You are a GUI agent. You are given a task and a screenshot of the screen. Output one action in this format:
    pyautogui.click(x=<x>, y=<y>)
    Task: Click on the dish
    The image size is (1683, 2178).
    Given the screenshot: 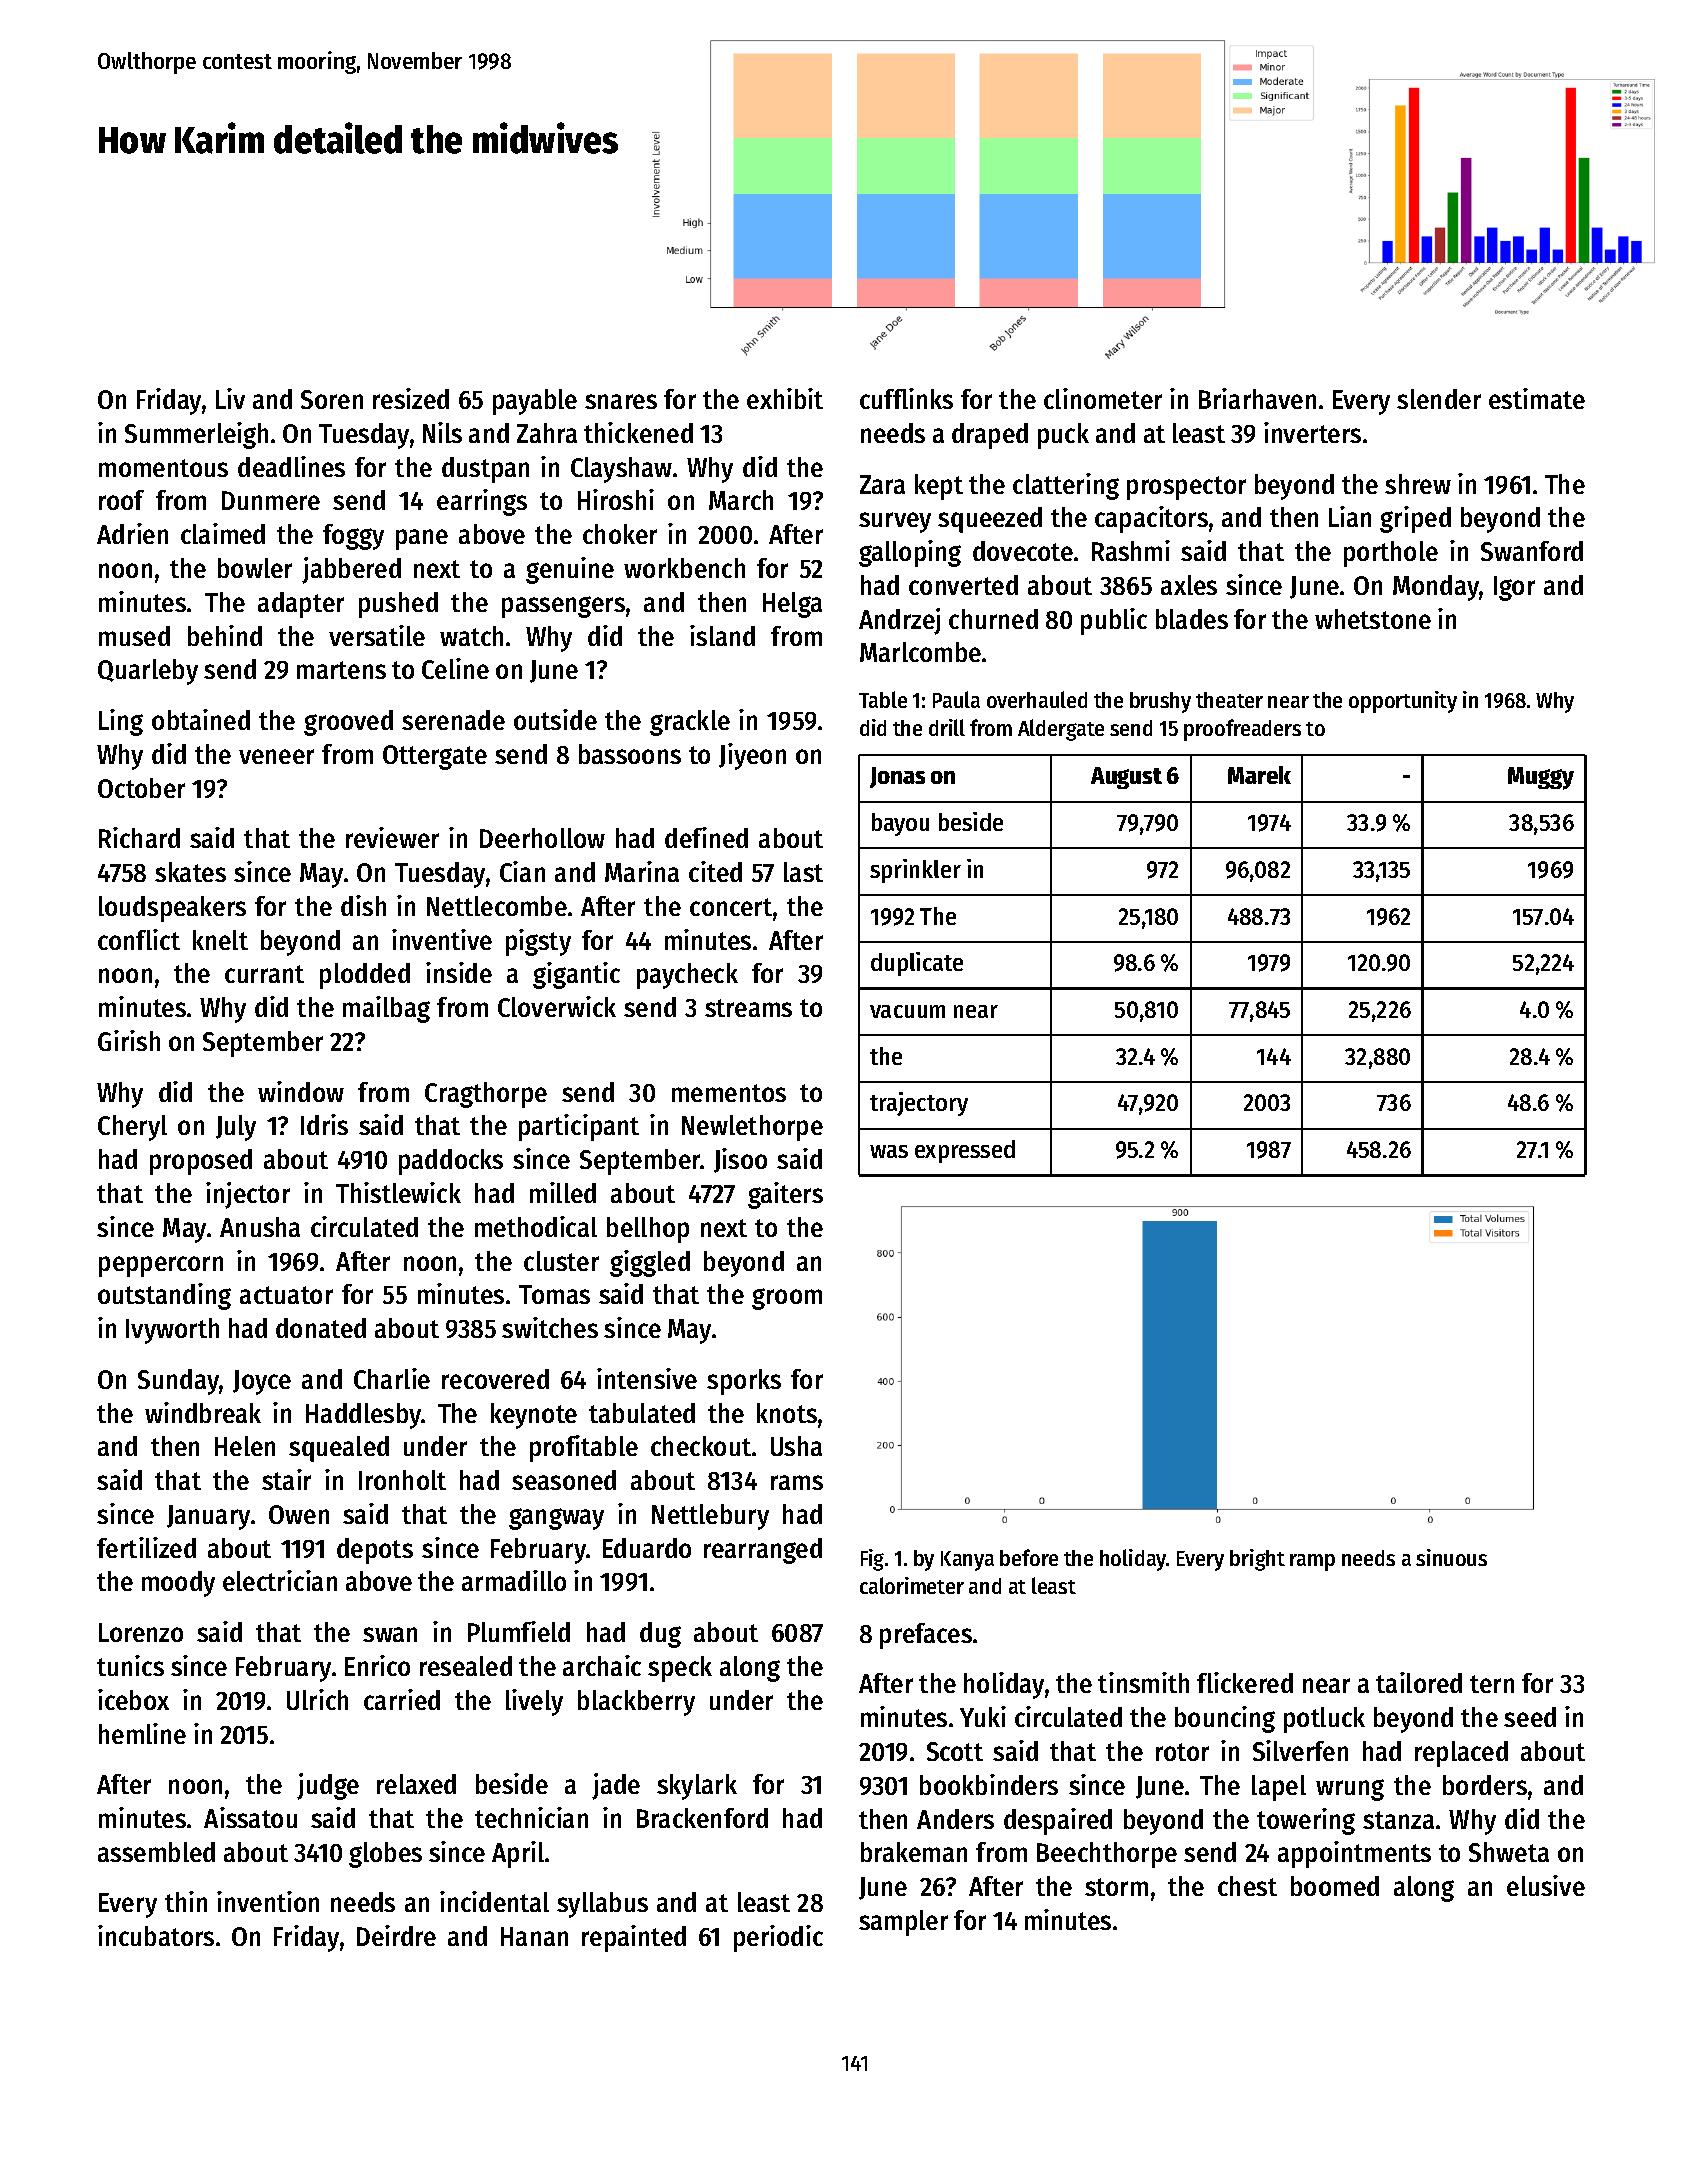 What is the action you would take?
    pyautogui.click(x=363, y=905)
